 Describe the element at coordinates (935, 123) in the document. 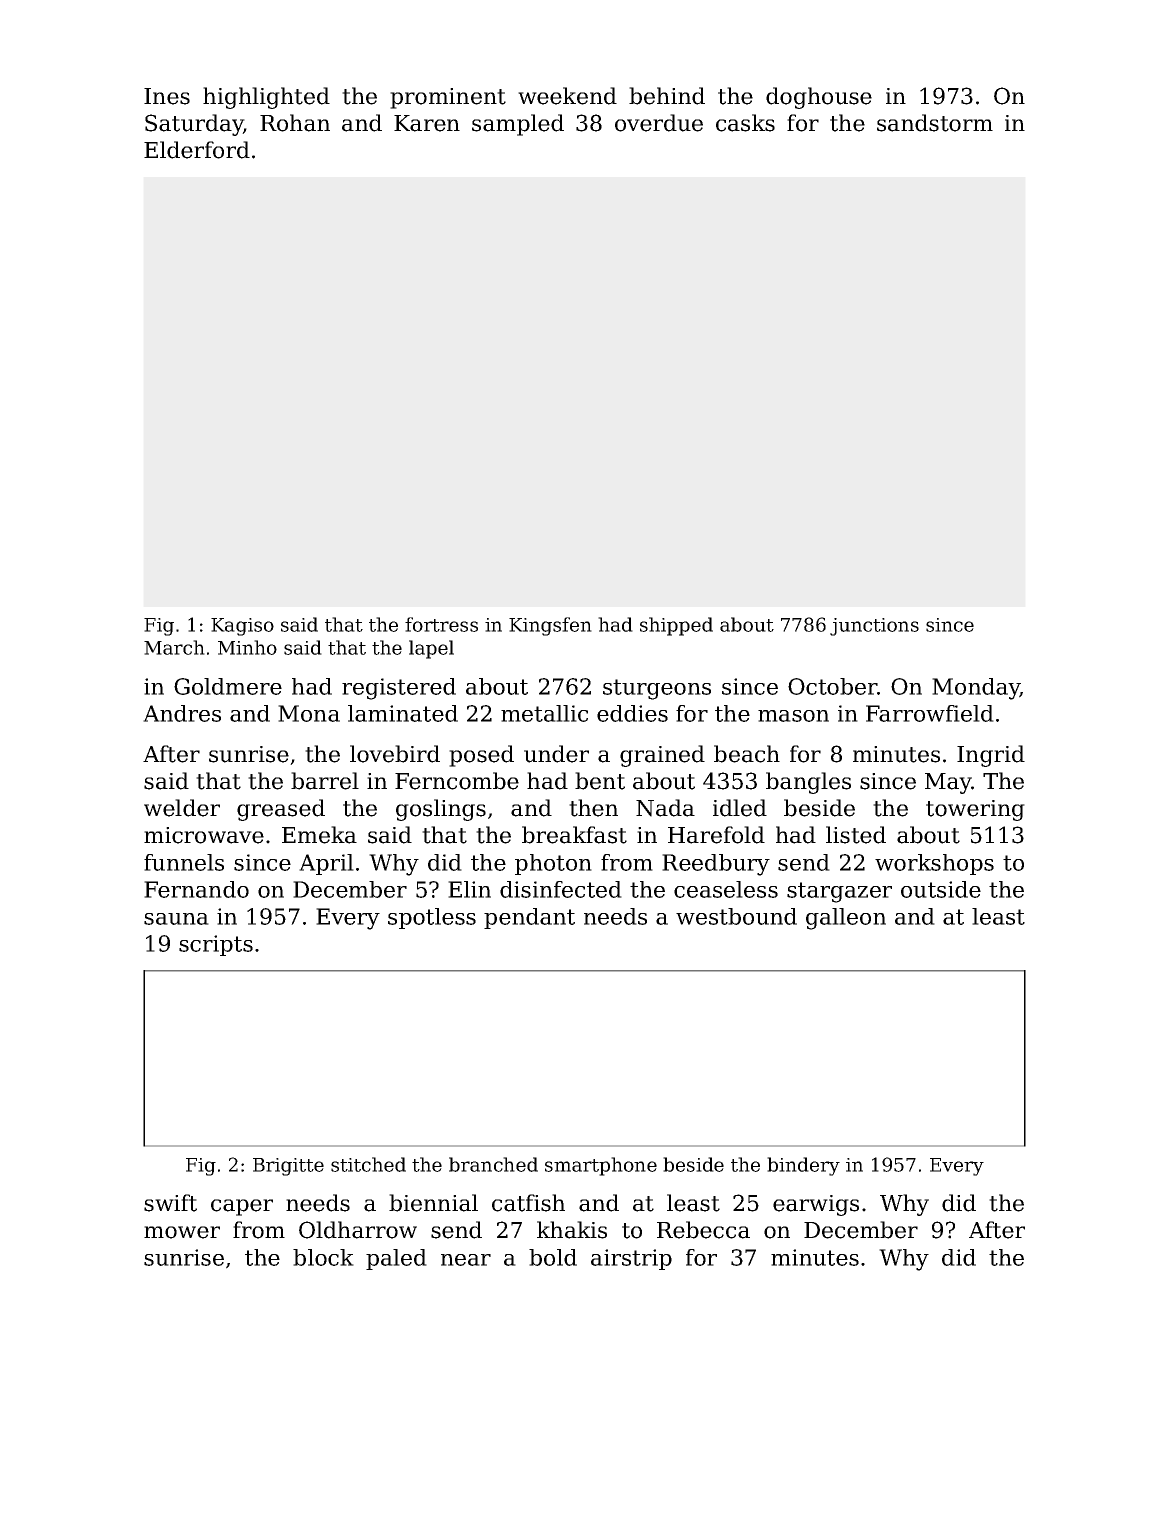

I see `sandstorm` at that location.
